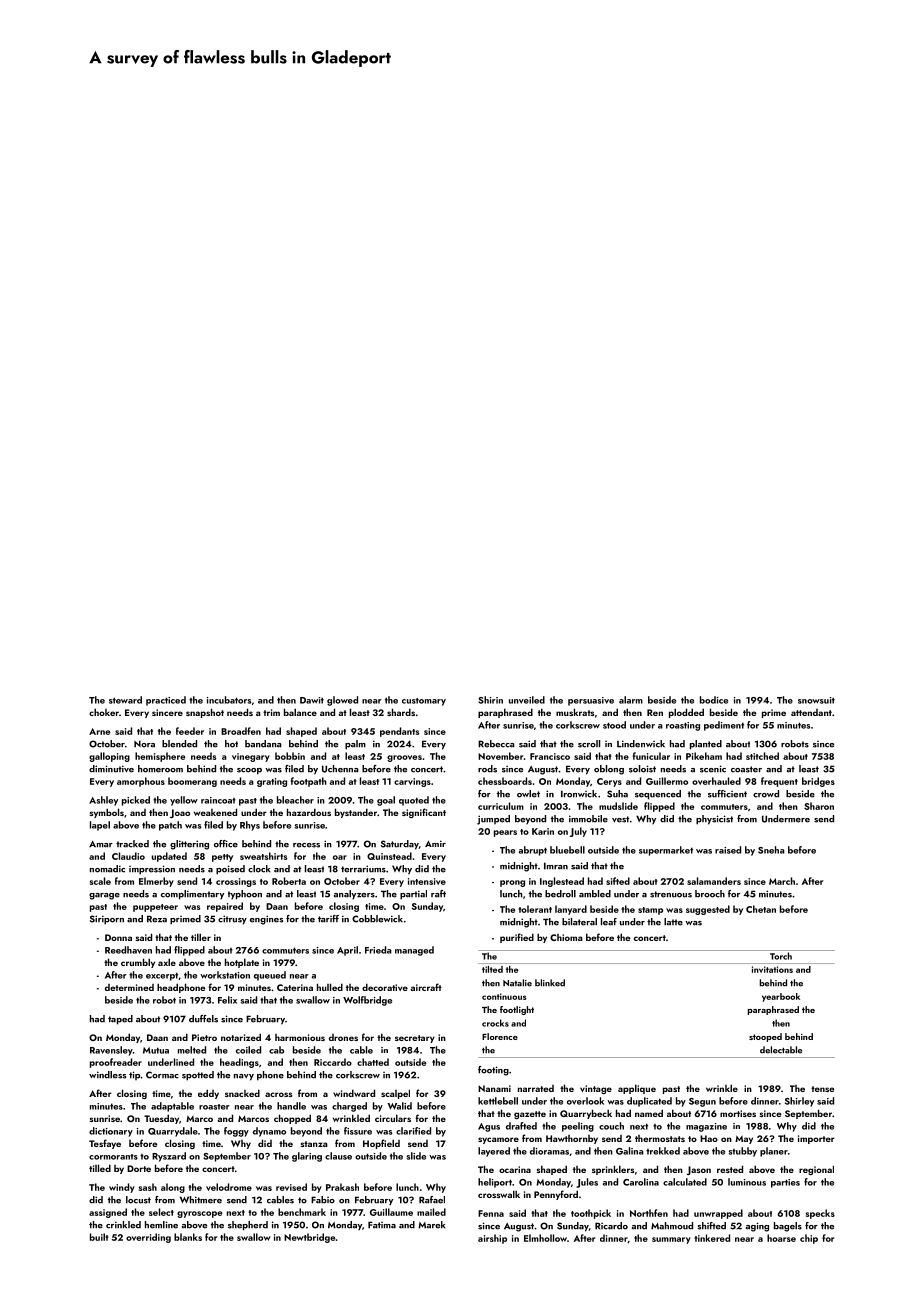 The width and height of the image is (924, 1308). Describe the element at coordinates (399, 732) in the image. I see `pendants` at that location.
